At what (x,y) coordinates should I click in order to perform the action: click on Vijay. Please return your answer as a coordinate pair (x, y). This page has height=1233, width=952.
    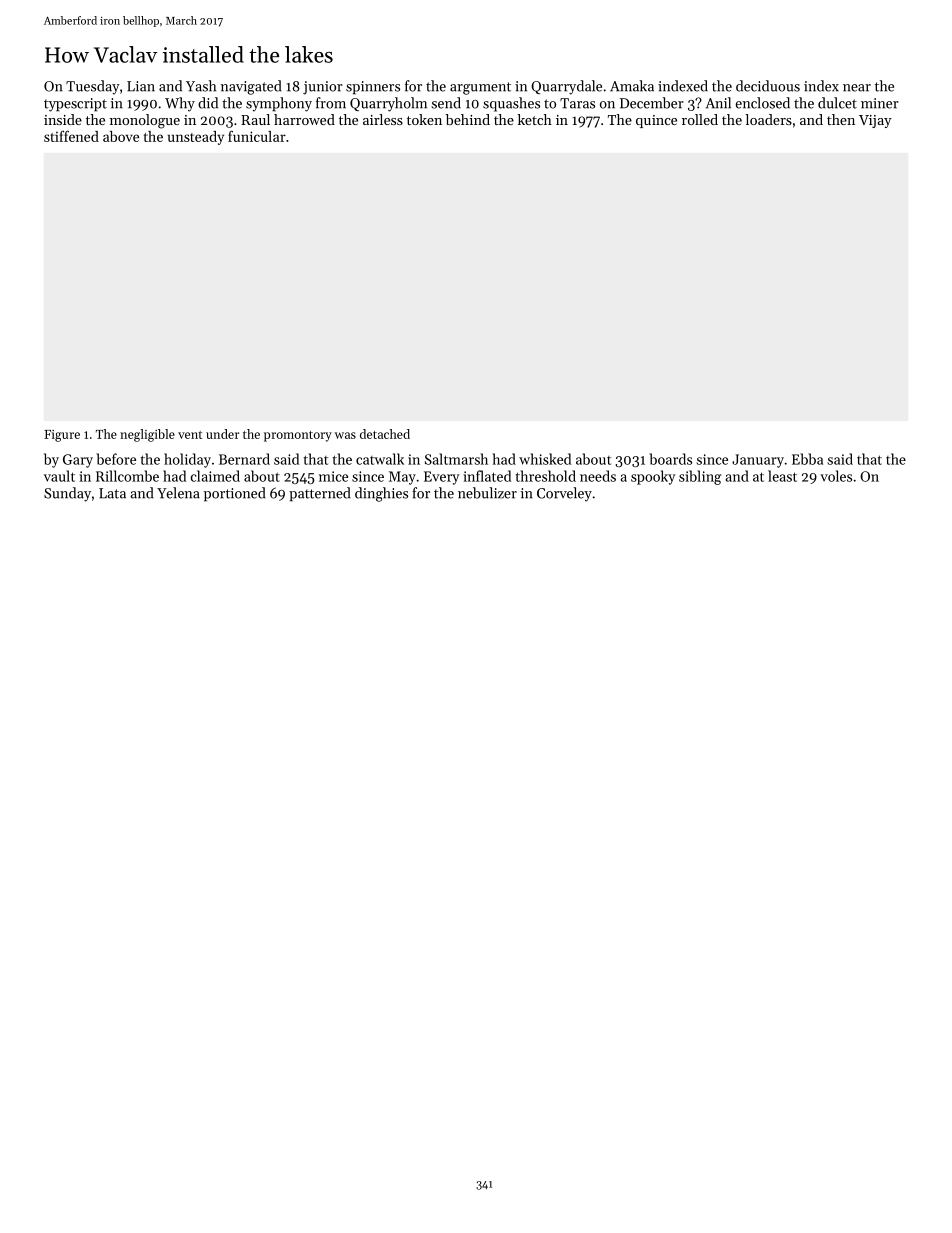
    Looking at the image, I should click on (875, 121).
